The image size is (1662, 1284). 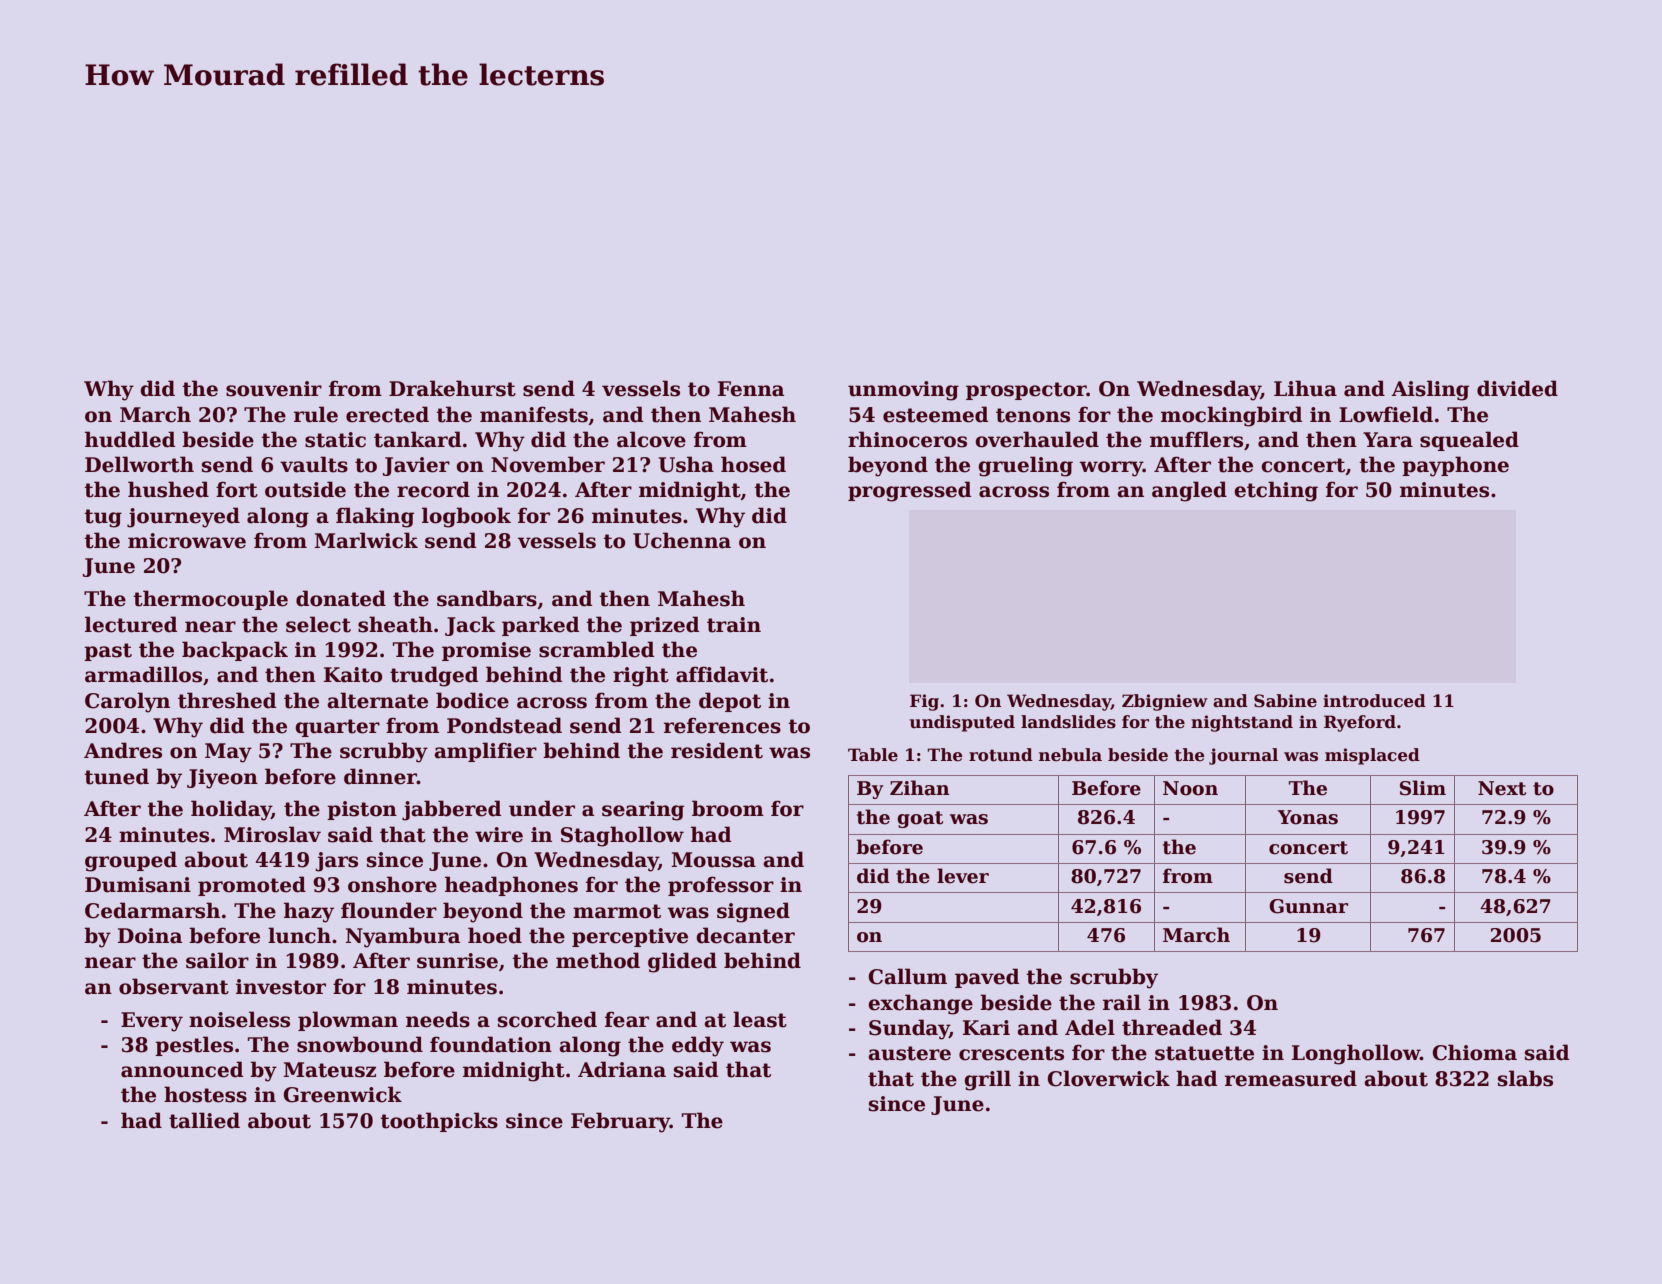 What do you see at coordinates (380, 776) in the screenshot?
I see `dinner` at bounding box center [380, 776].
